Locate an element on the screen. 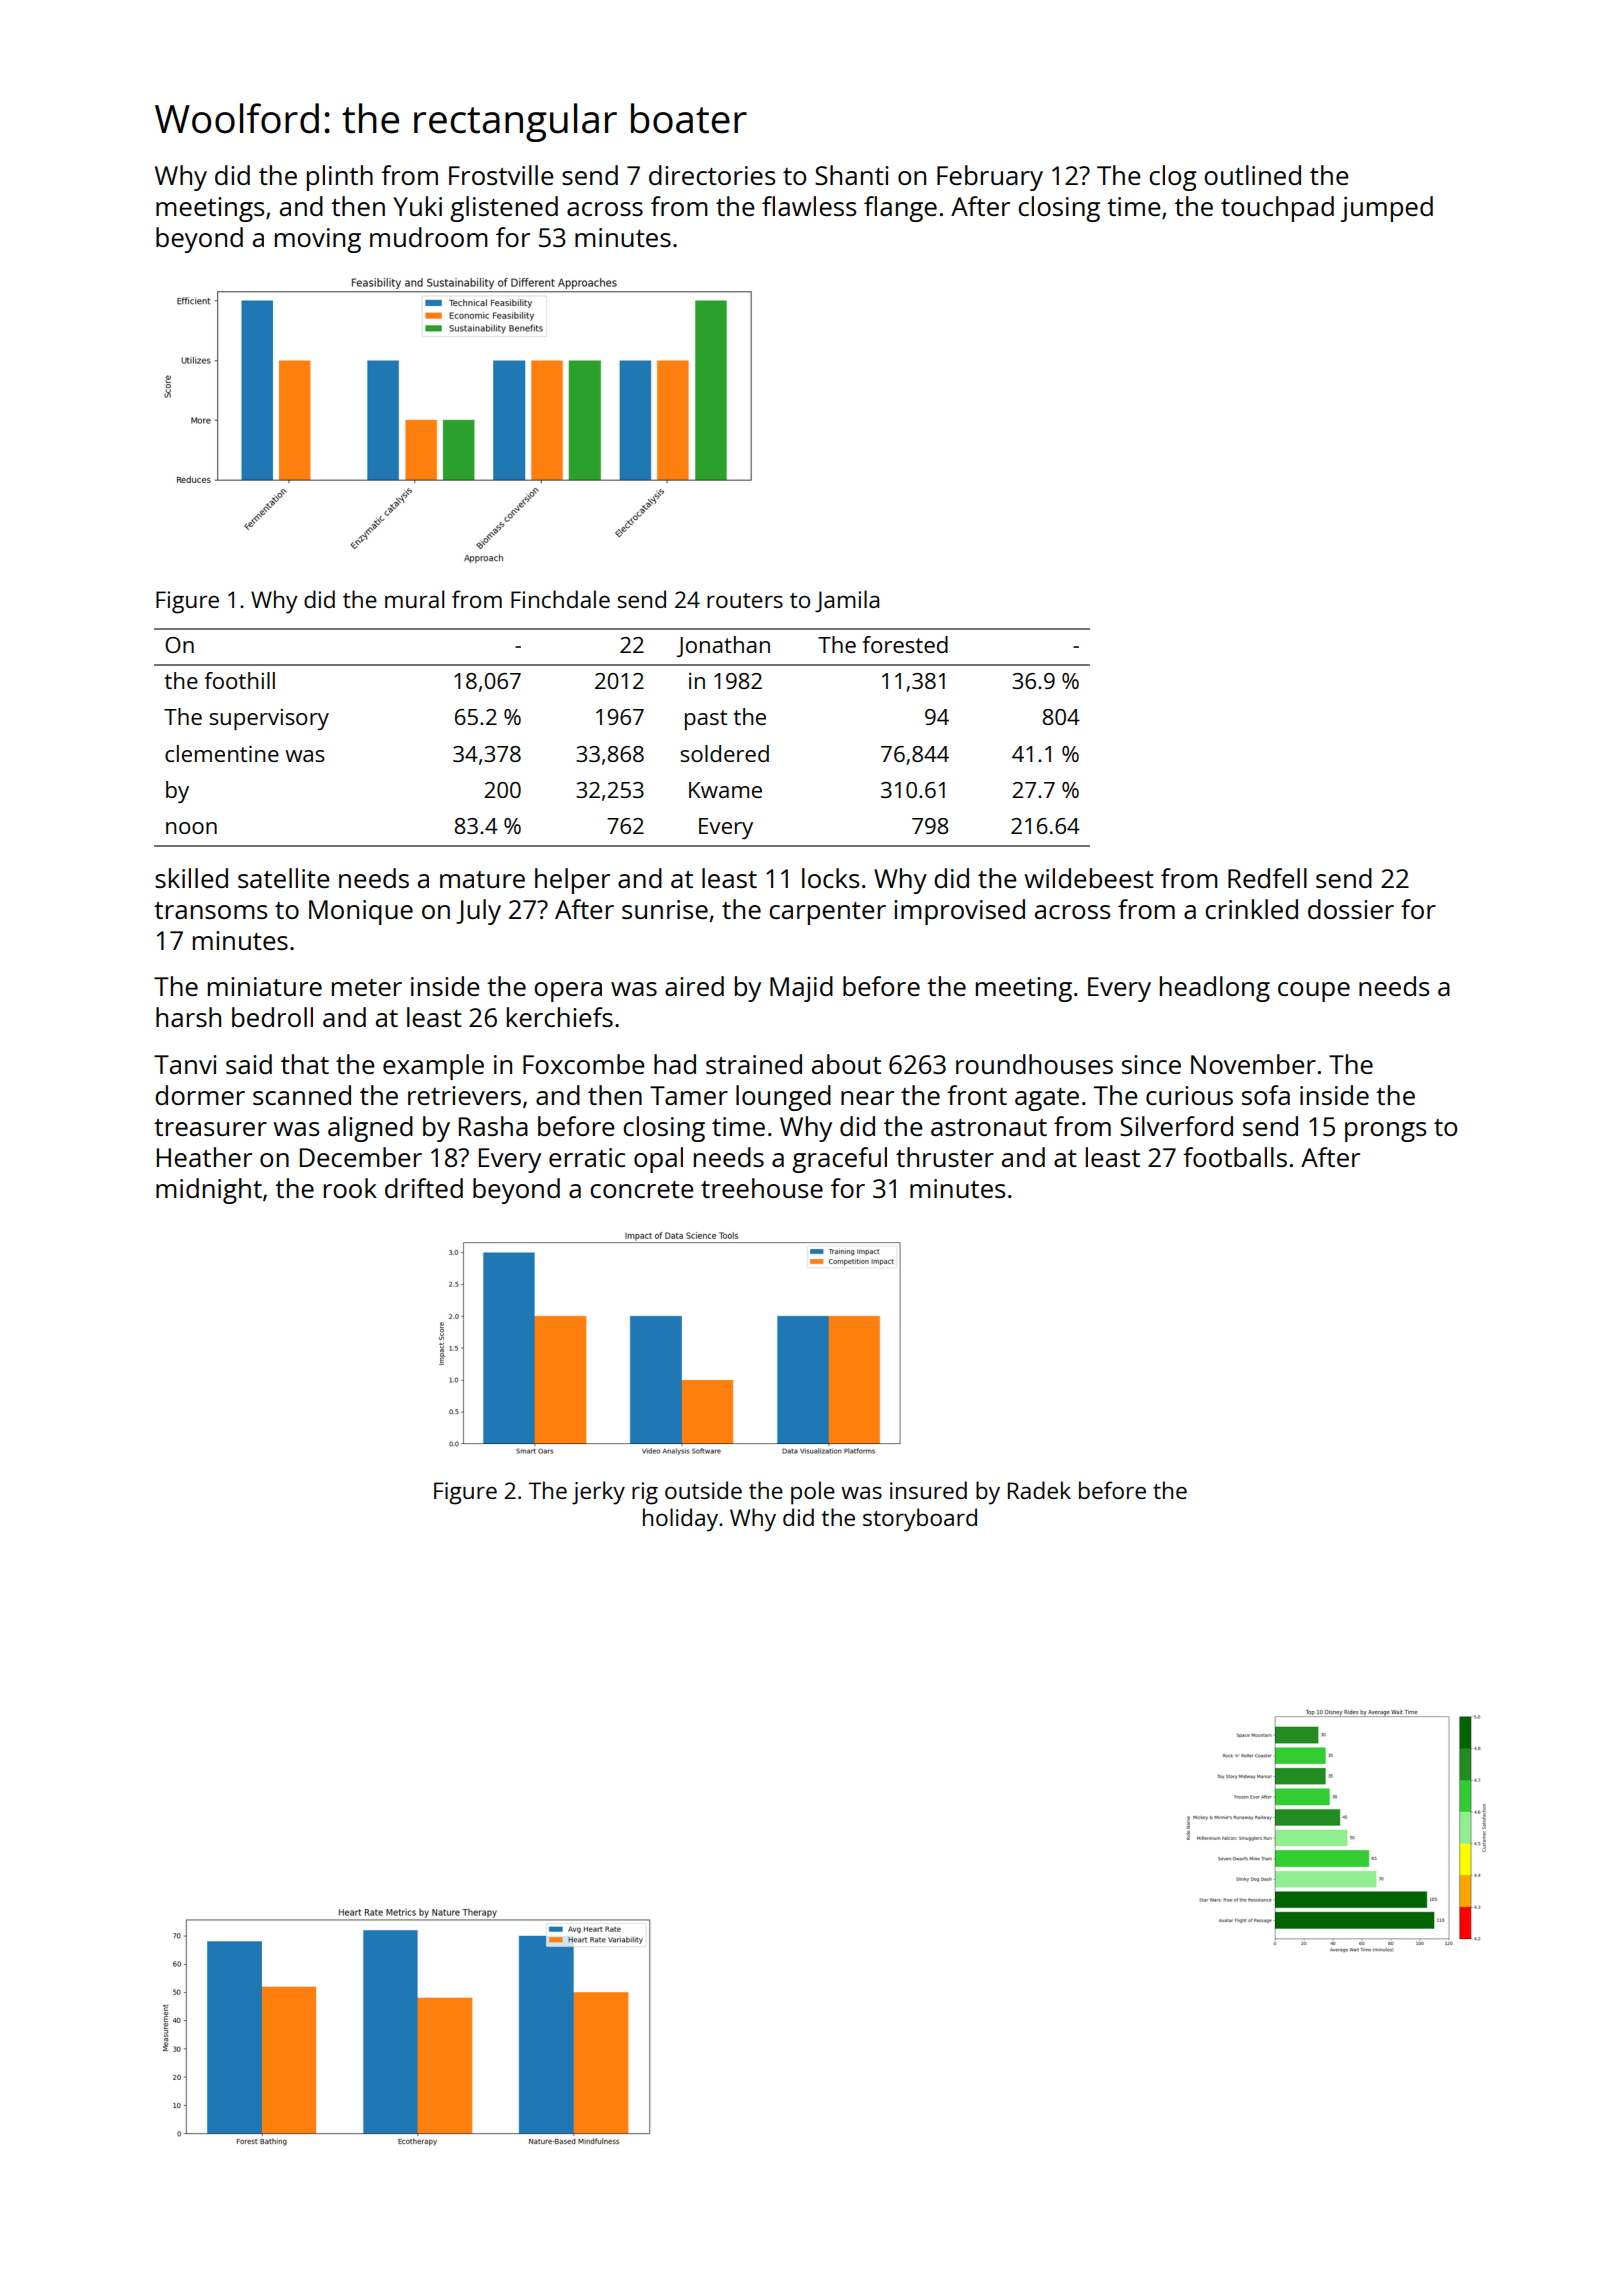 This screenshot has height=2292, width=1620. Frostville is located at coordinates (501, 175).
